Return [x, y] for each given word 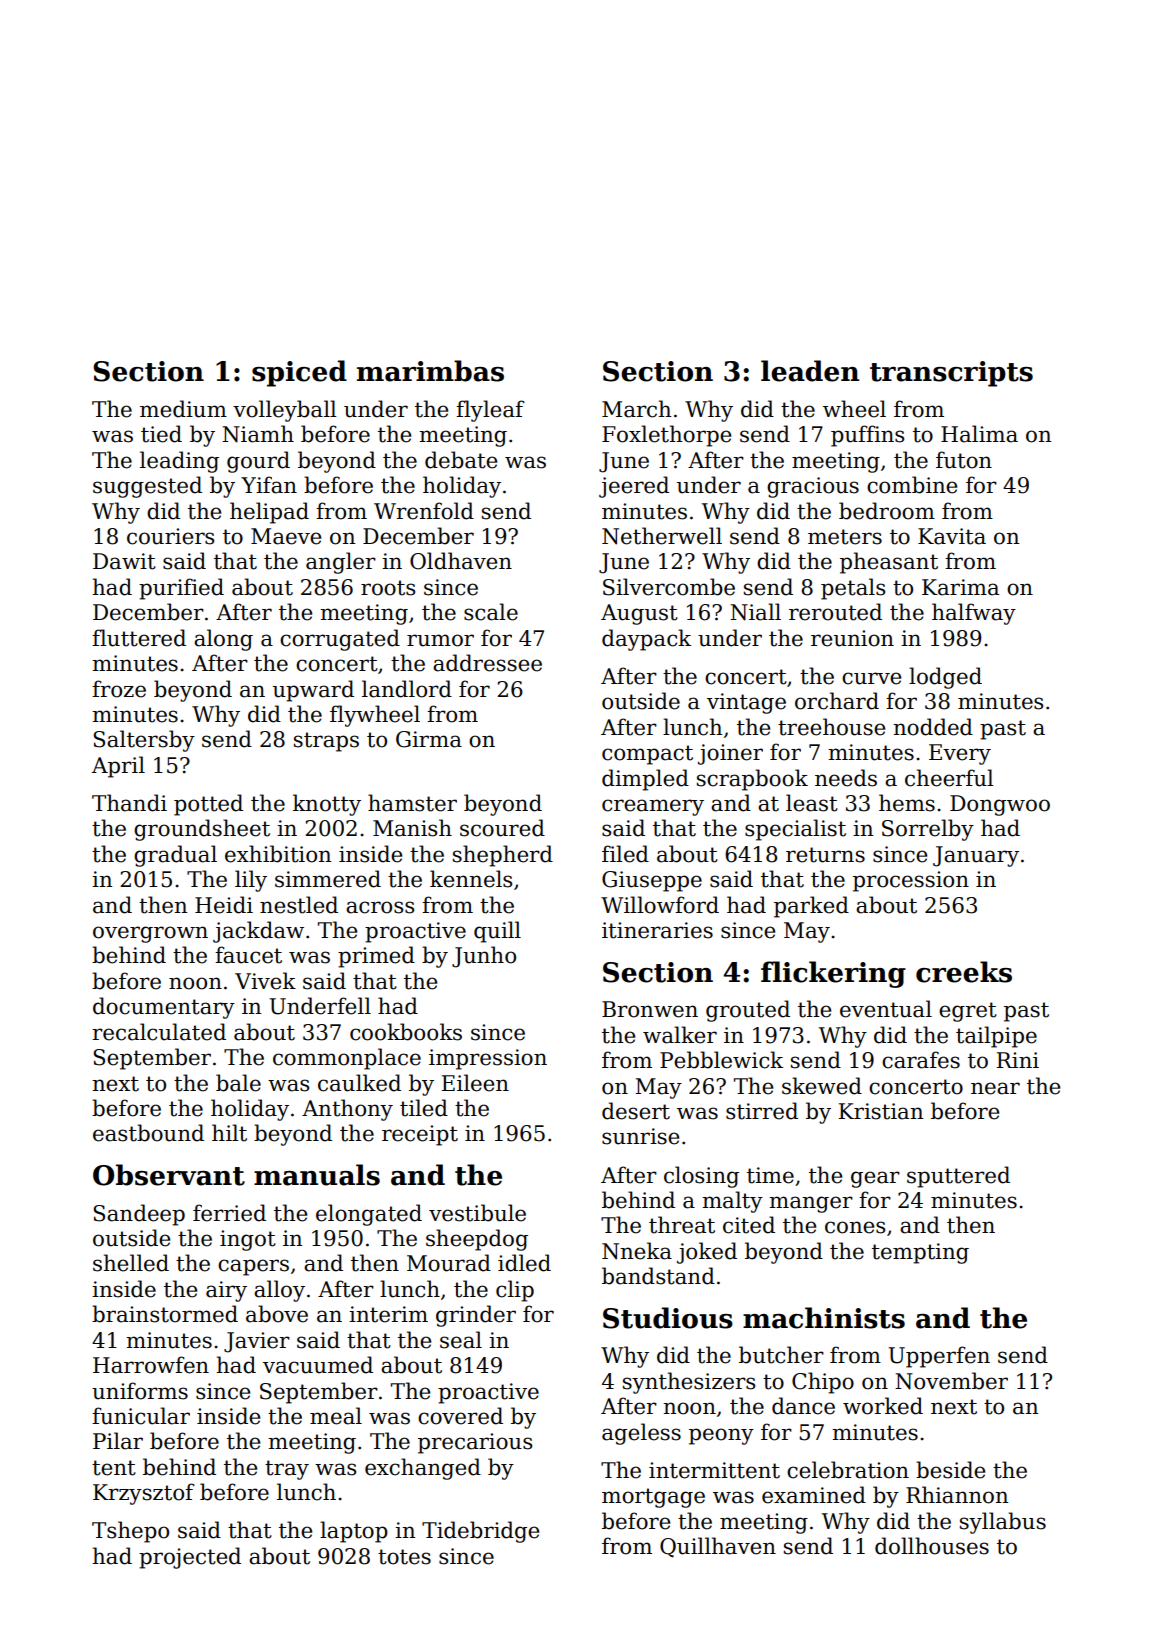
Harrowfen [151, 1365]
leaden [810, 371]
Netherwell [662, 536]
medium [183, 409]
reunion [852, 638]
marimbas [430, 371]
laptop [354, 1532]
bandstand [658, 1276]
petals [853, 589]
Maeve [286, 536]
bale [238, 1083]
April [118, 767]
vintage [746, 703]
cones [855, 1227]
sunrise [640, 1136]
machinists [824, 1318]
